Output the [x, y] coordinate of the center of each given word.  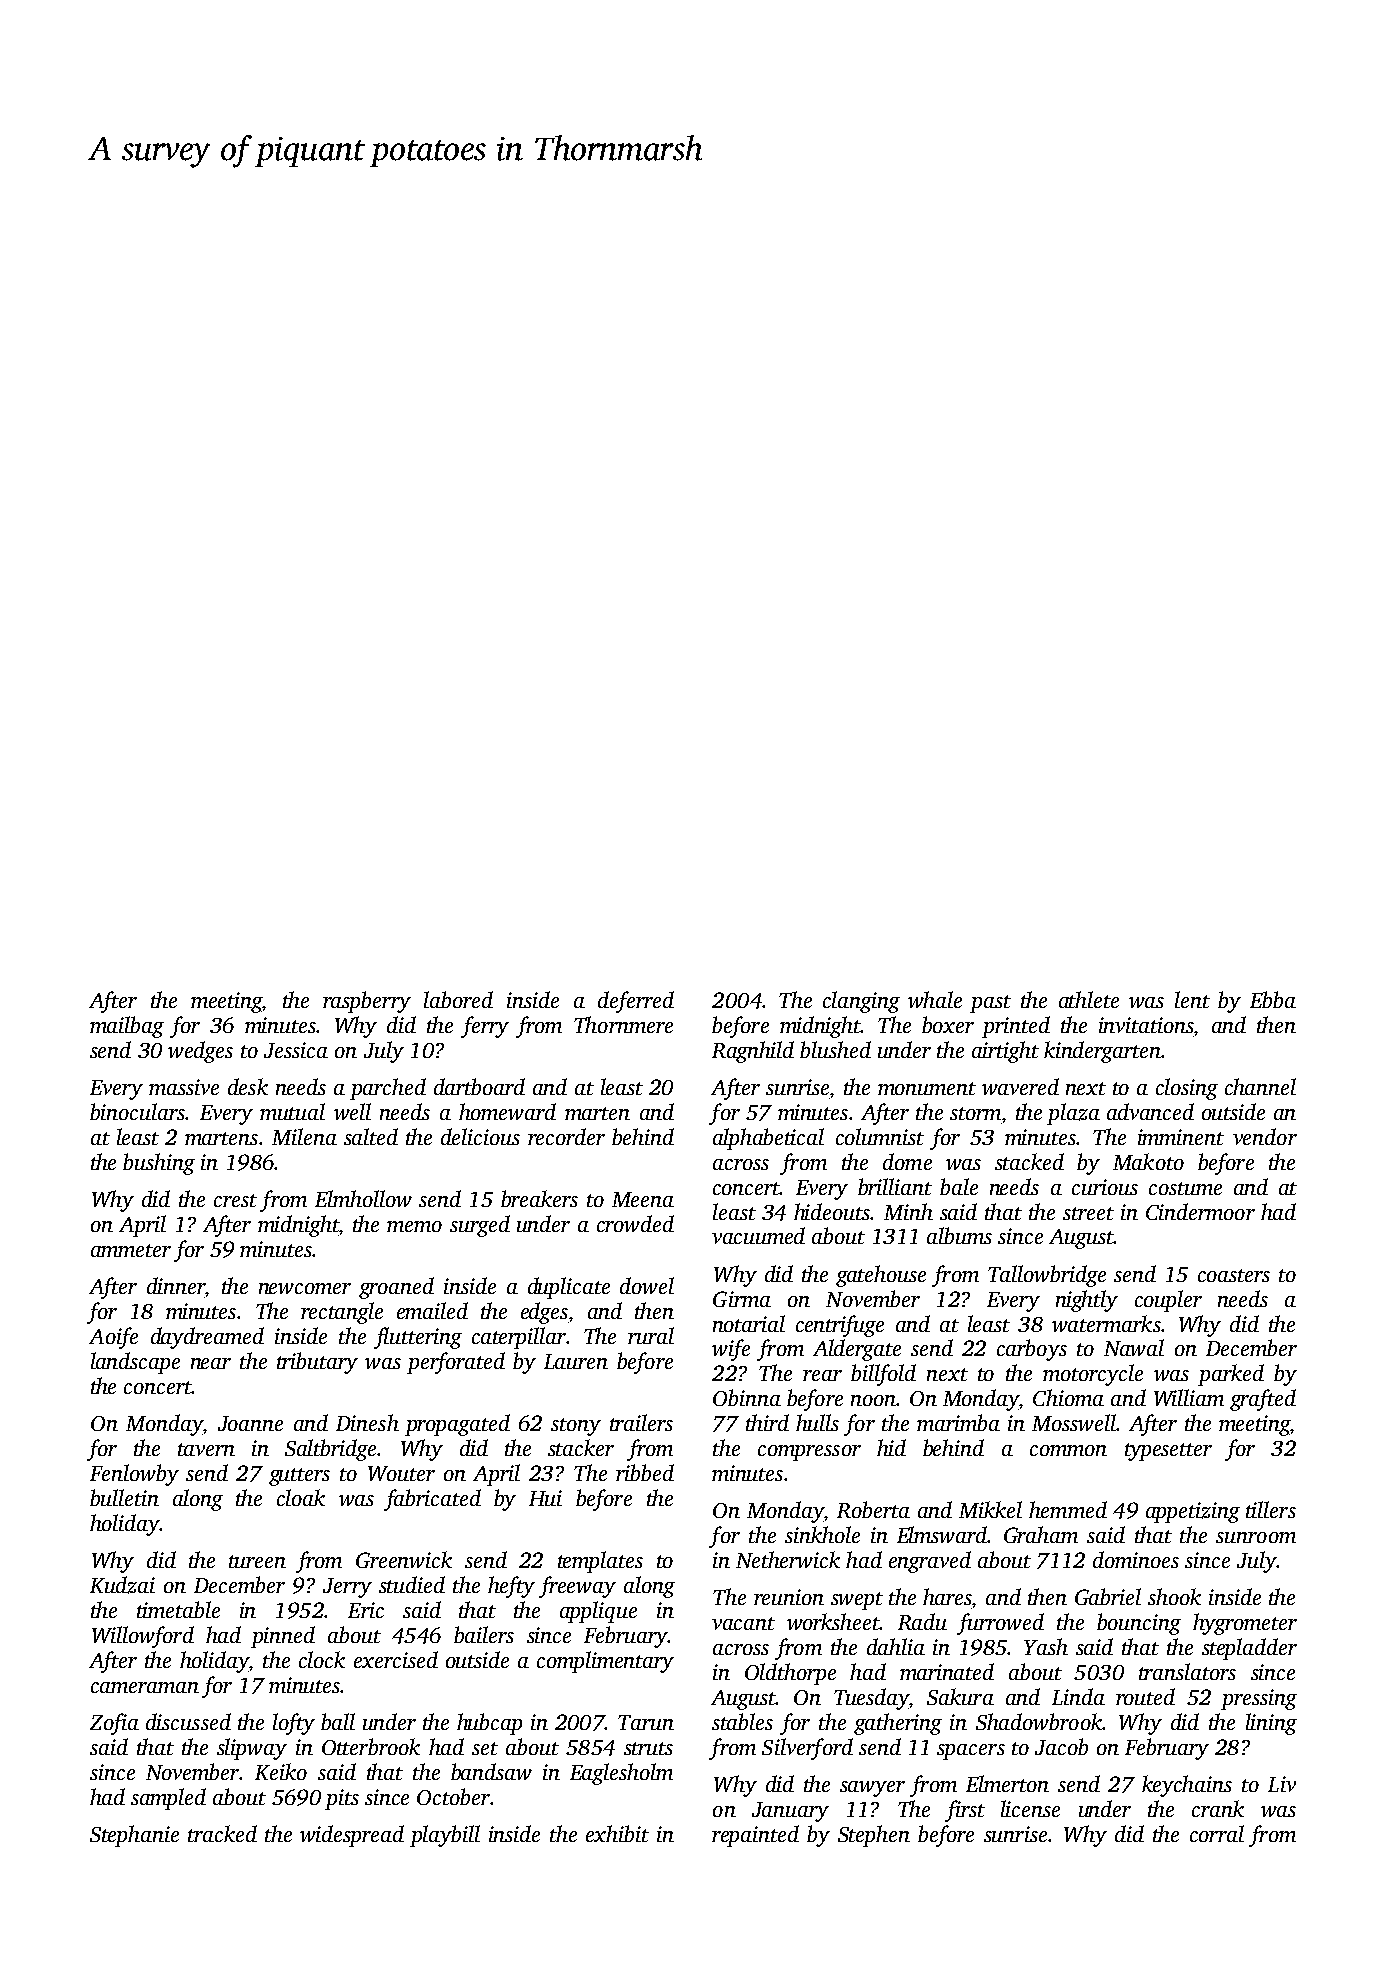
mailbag [127, 1027]
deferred [636, 1002]
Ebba [1273, 999]
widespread [352, 1836]
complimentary [605, 1662]
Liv [1282, 1784]
